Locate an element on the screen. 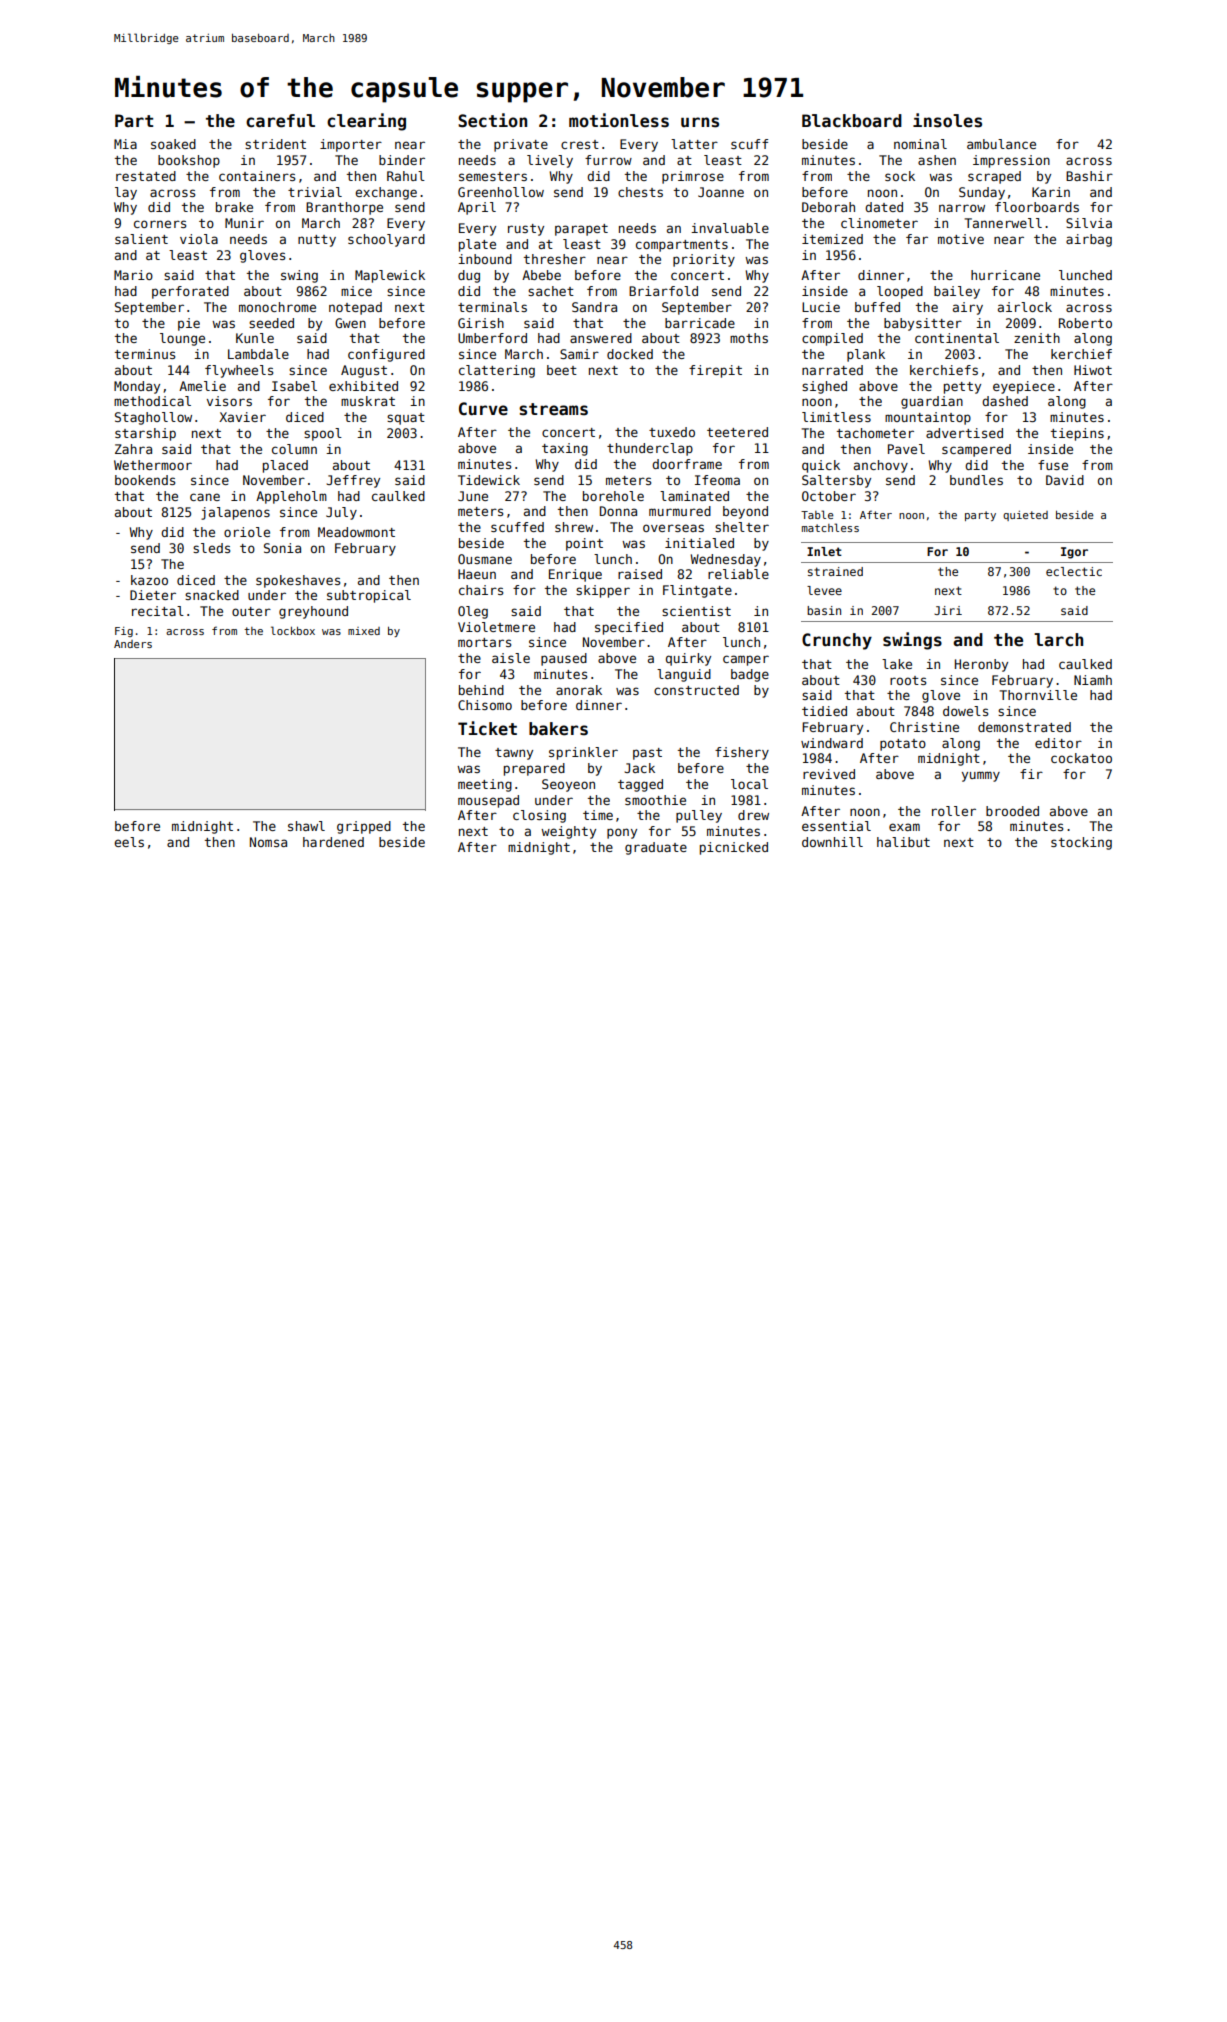 Image resolution: width=1227 pixels, height=2022 pixels. tuxedo is located at coordinates (672, 432).
